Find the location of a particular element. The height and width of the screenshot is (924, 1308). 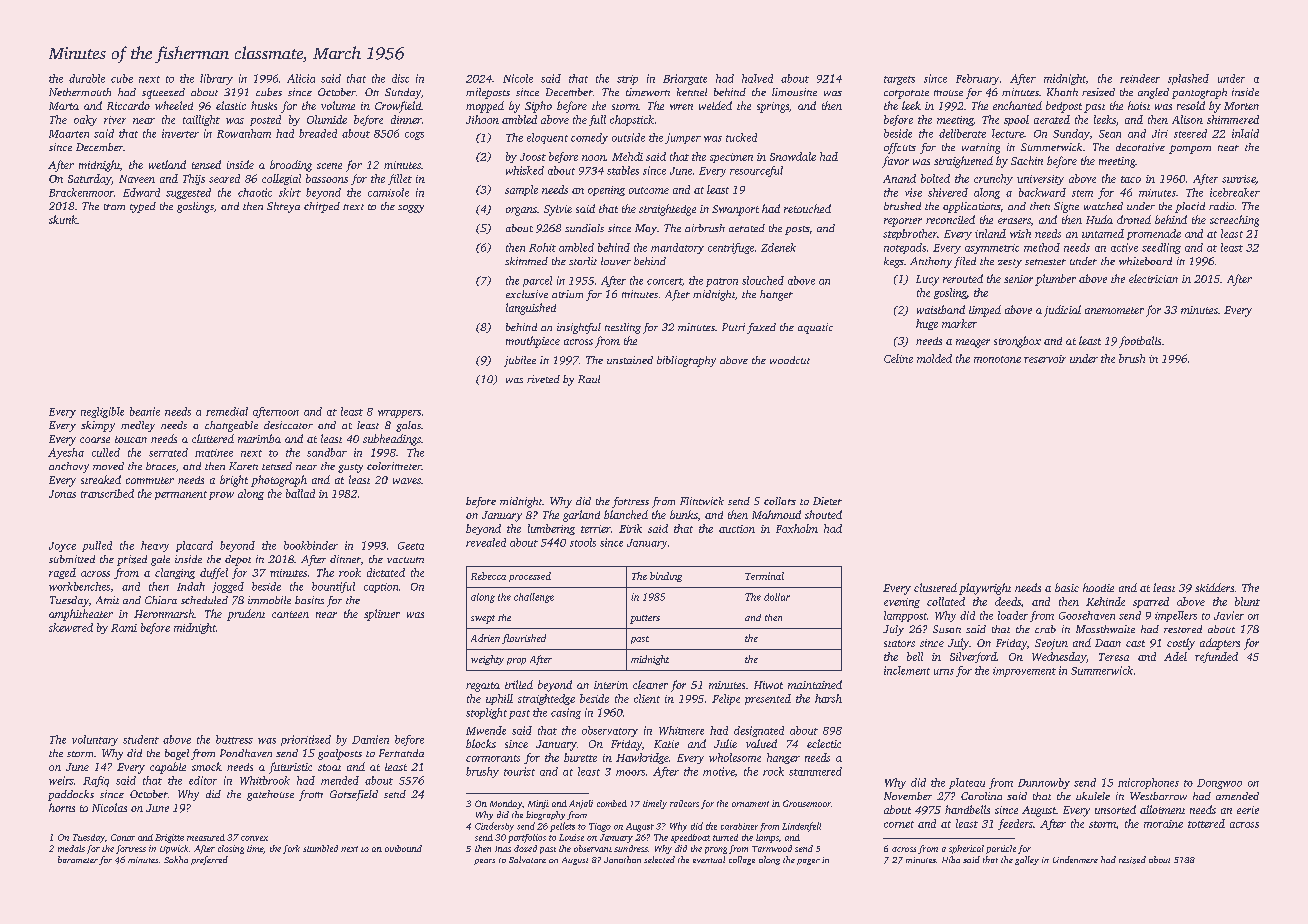

skidders is located at coordinates (1214, 587).
